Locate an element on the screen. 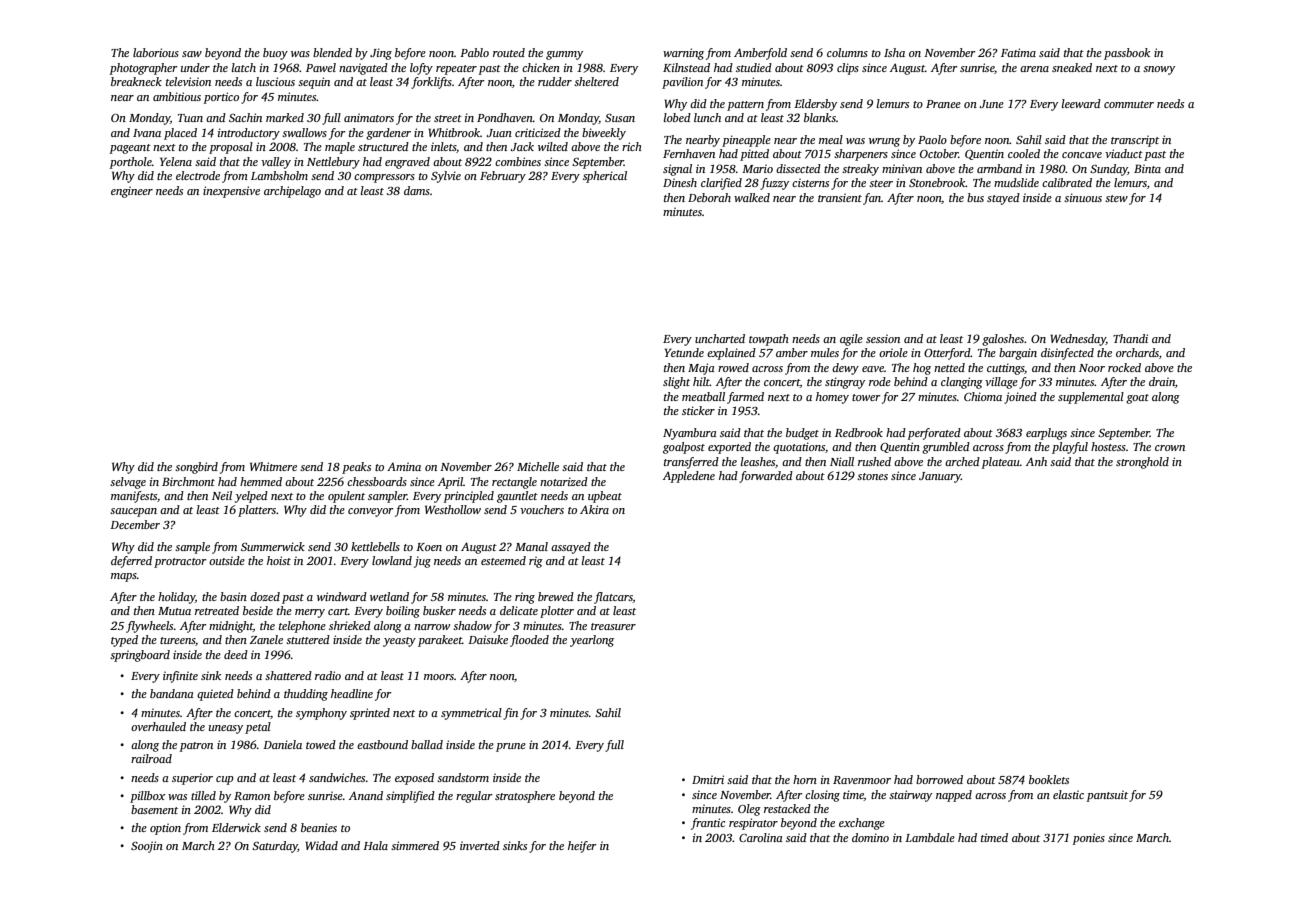 This screenshot has width=1308, height=924. inexpensive is located at coordinates (231, 192).
